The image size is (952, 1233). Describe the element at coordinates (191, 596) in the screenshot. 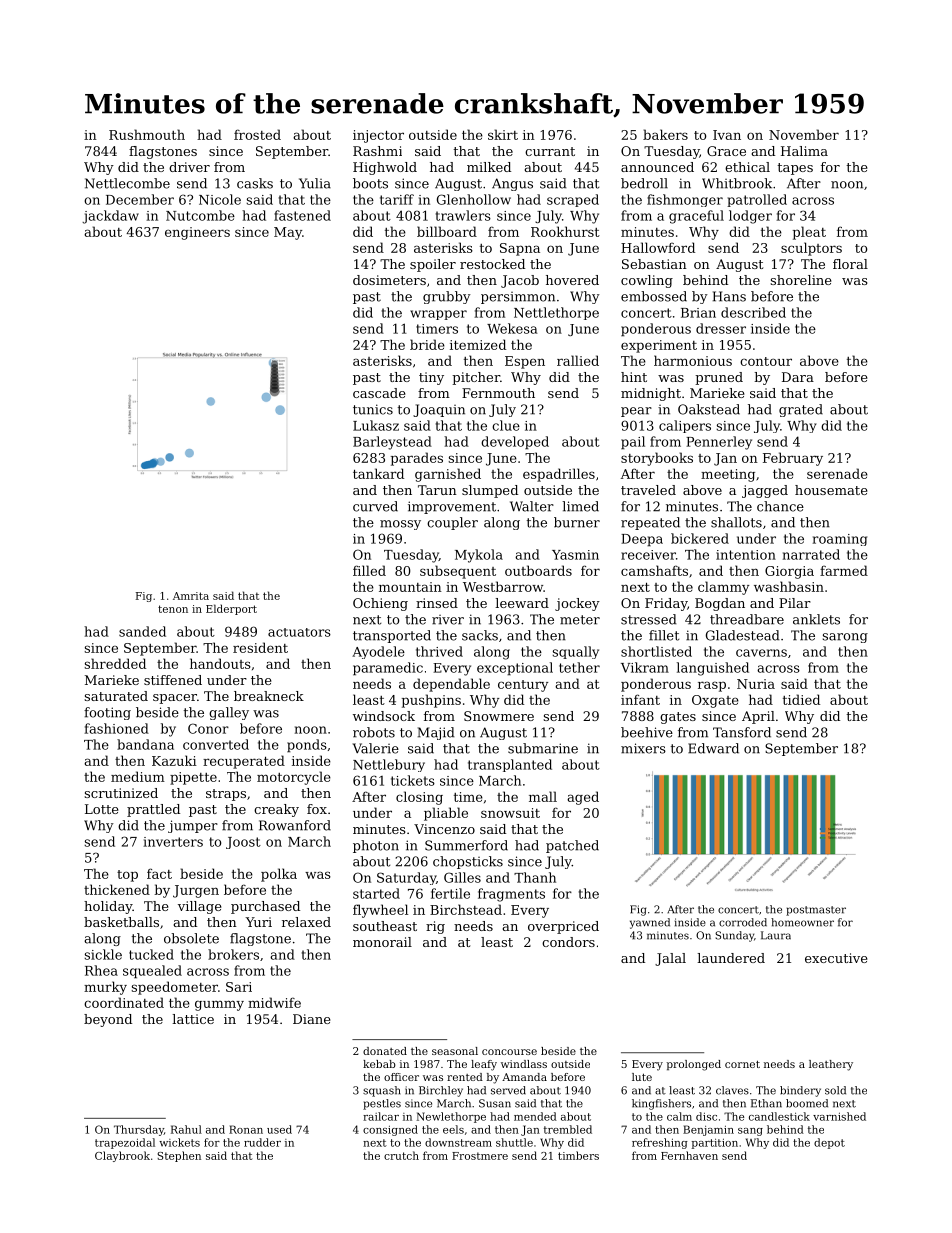

I see `Amrita` at that location.
